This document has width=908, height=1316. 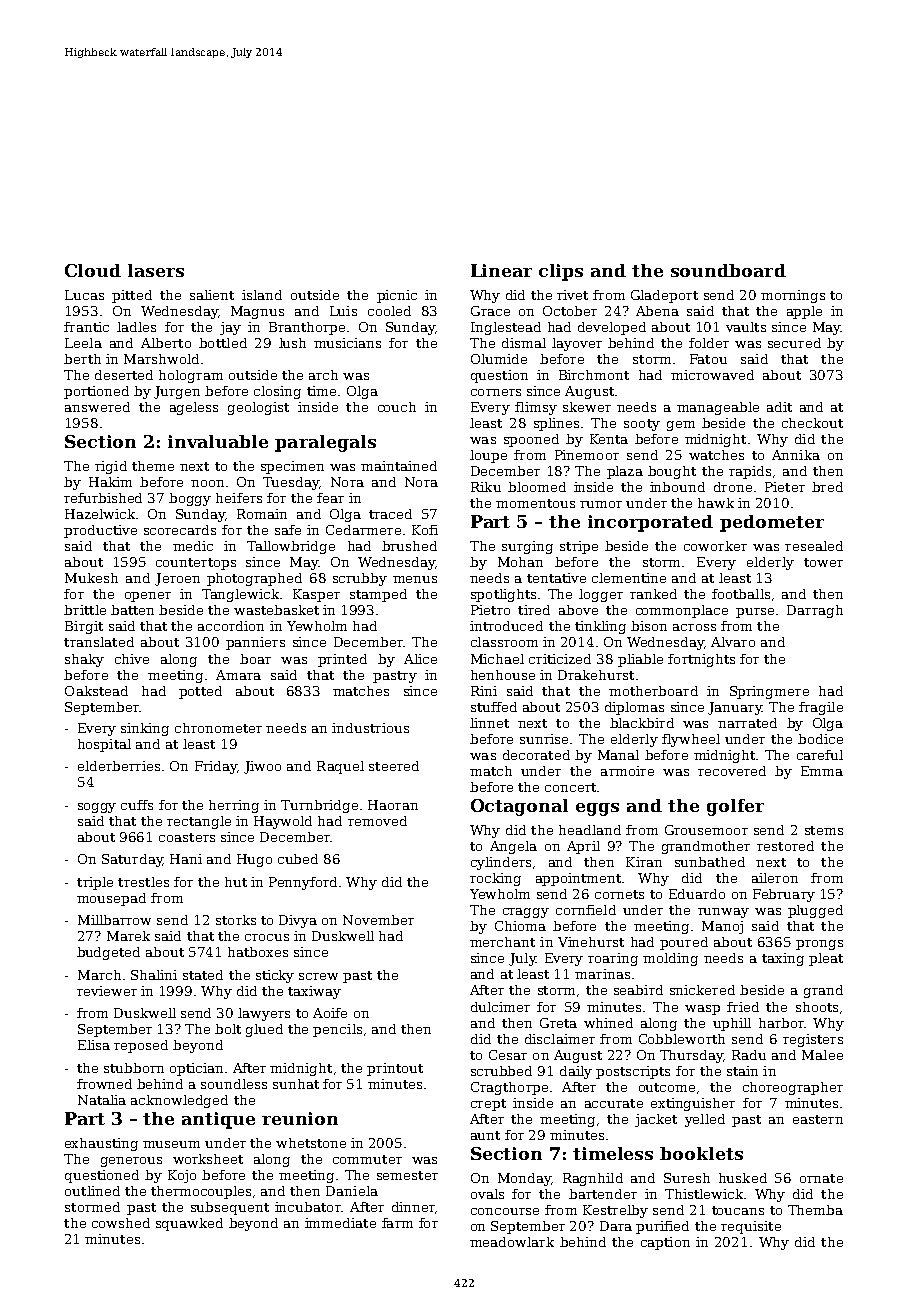 What do you see at coordinates (627, 771) in the document?
I see `armoire` at bounding box center [627, 771].
